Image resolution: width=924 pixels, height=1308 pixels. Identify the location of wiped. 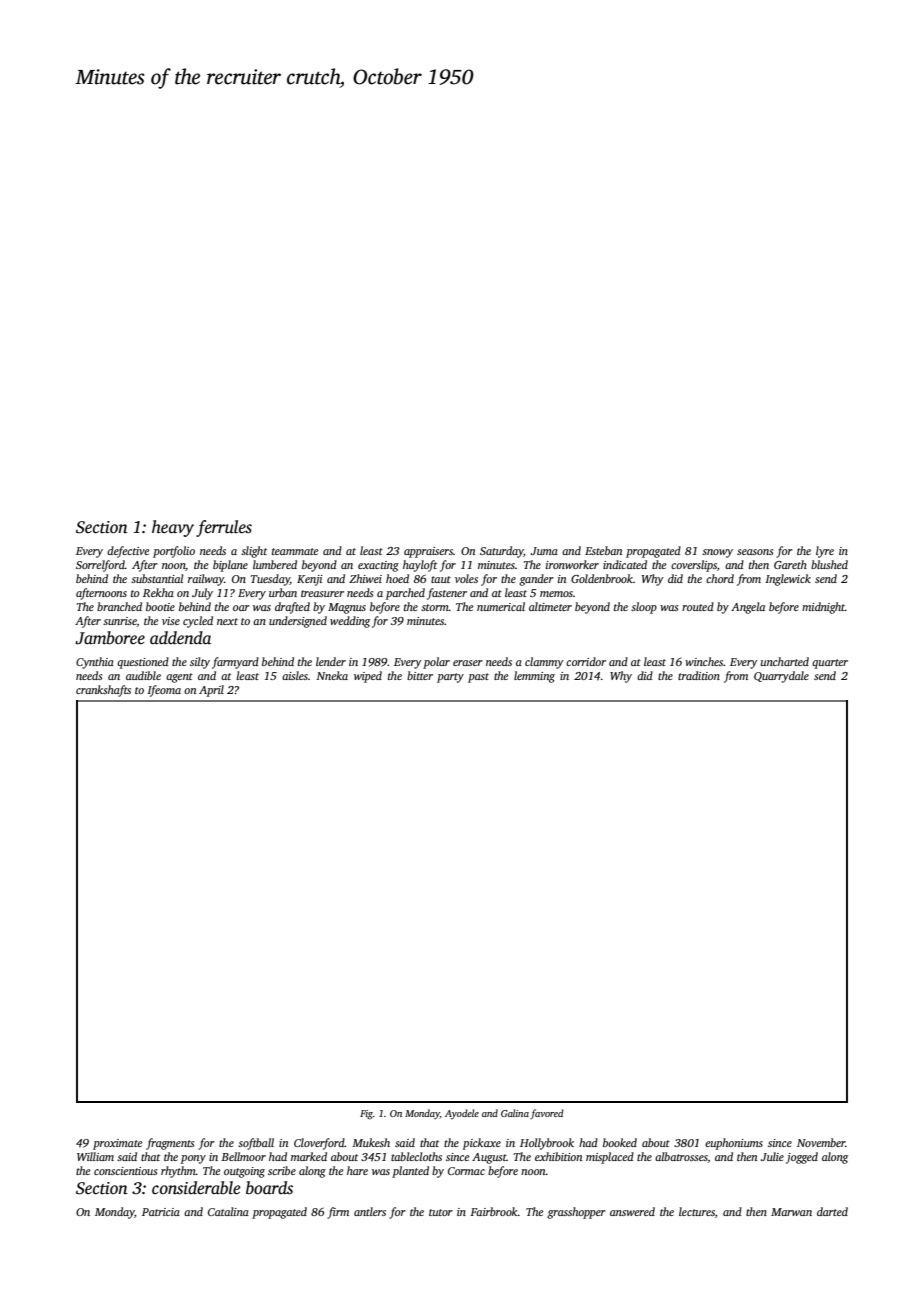
(368, 677).
